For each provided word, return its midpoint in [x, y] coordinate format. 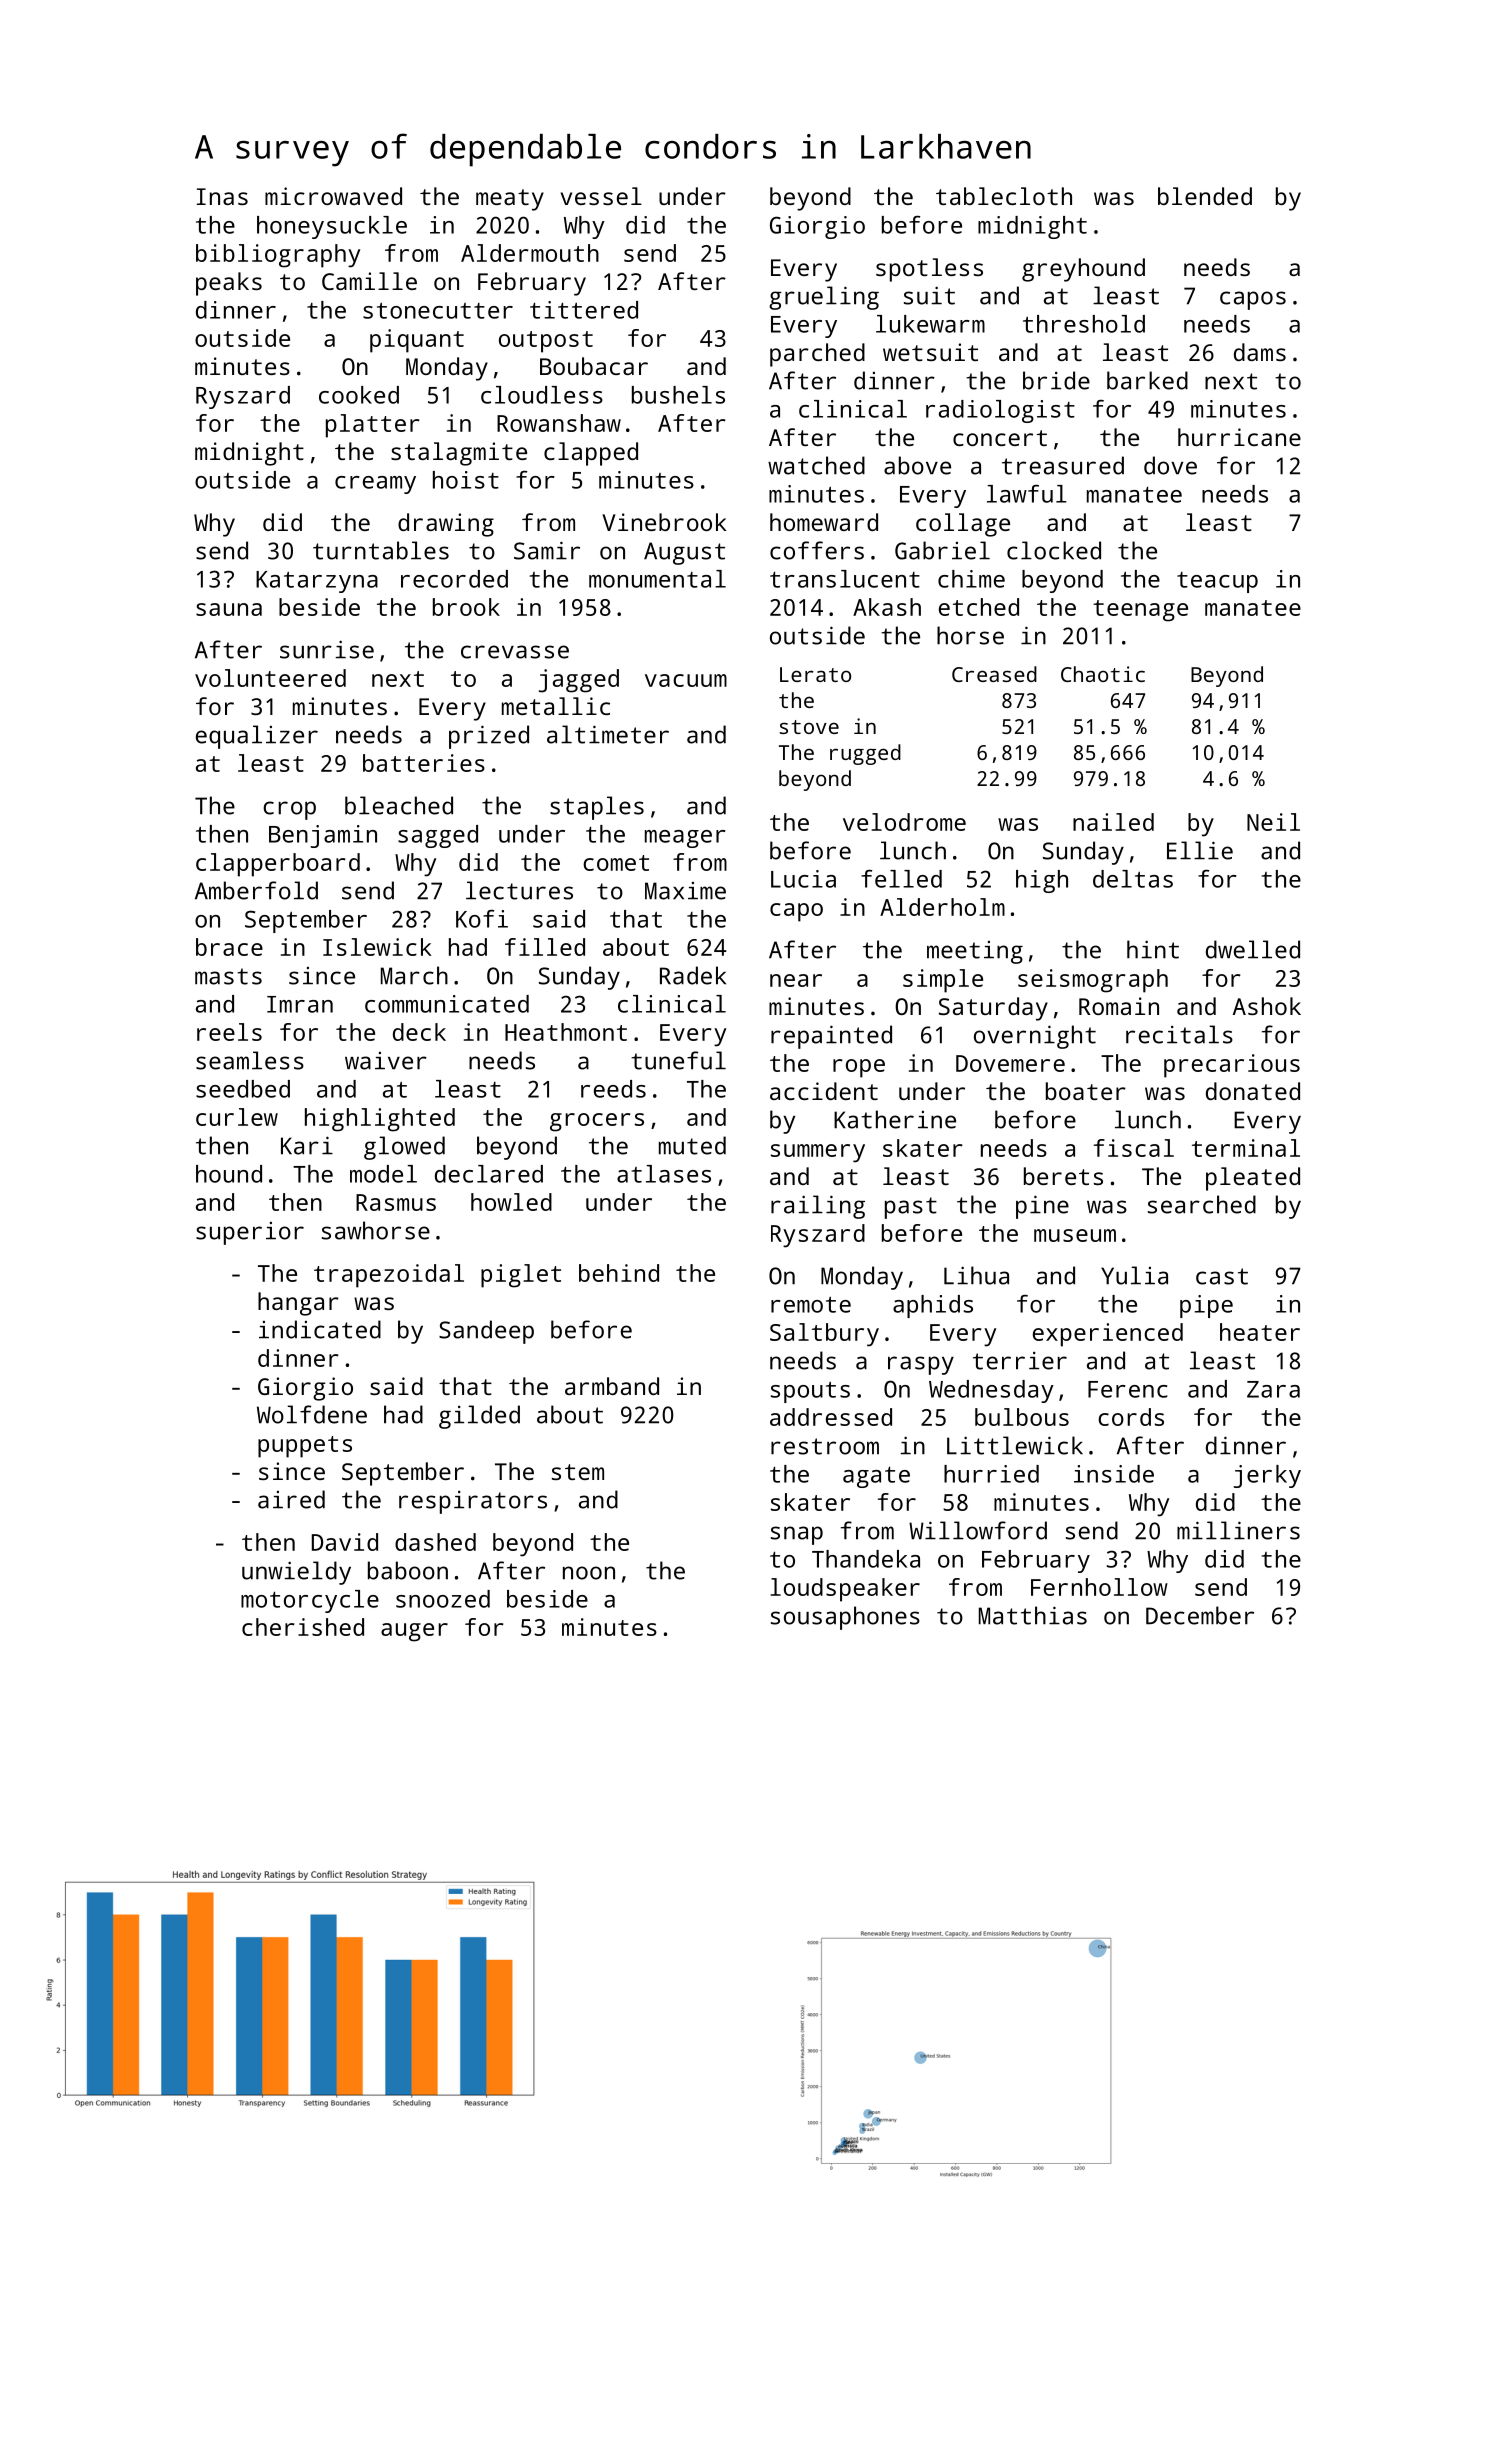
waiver [386, 1061]
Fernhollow [1099, 1587]
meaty [510, 200]
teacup [1217, 582]
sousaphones [845, 1618]
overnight [1035, 1037]
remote [811, 1305]
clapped [591, 454]
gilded [479, 1417]
